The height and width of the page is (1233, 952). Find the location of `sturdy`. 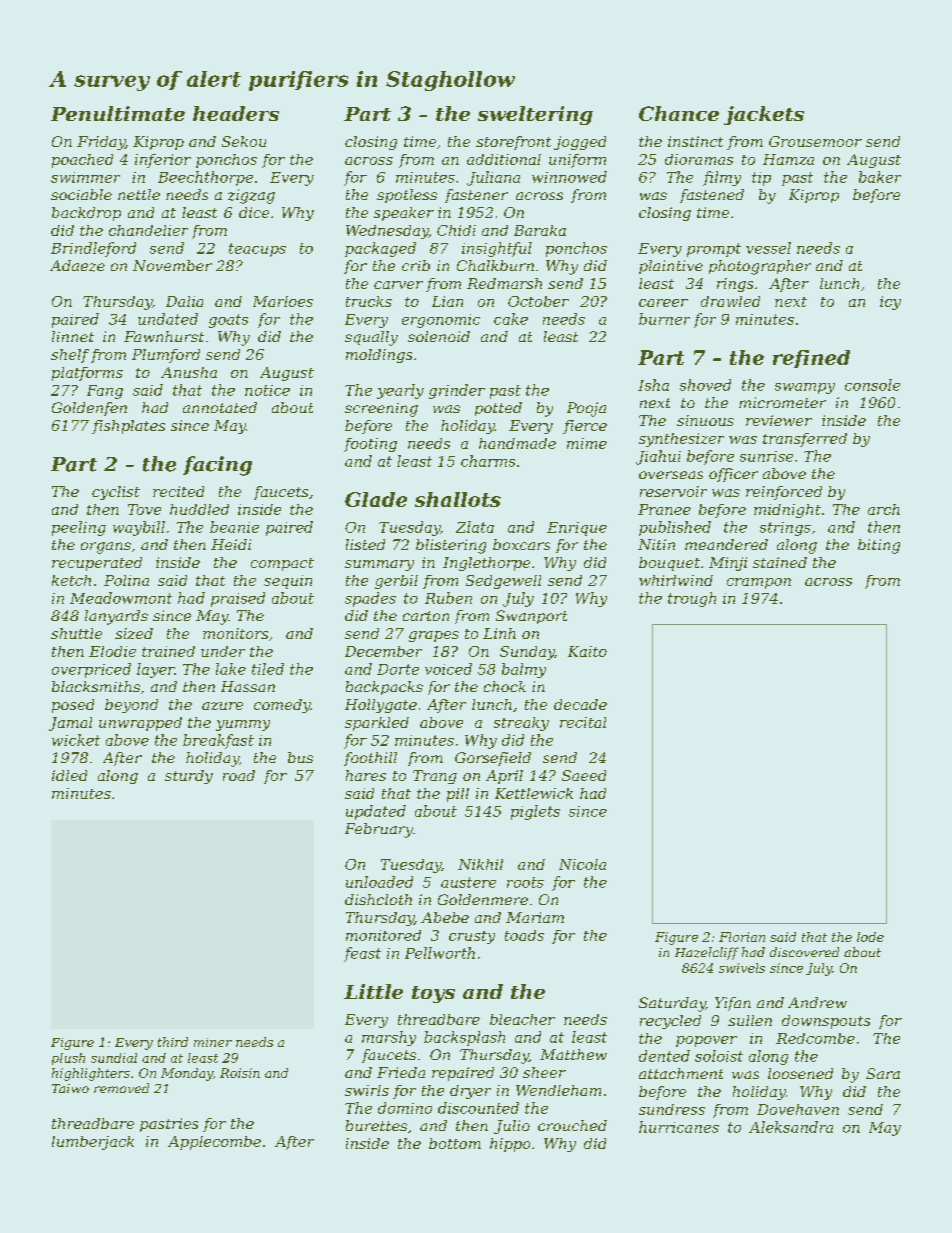

sturdy is located at coordinates (189, 777).
